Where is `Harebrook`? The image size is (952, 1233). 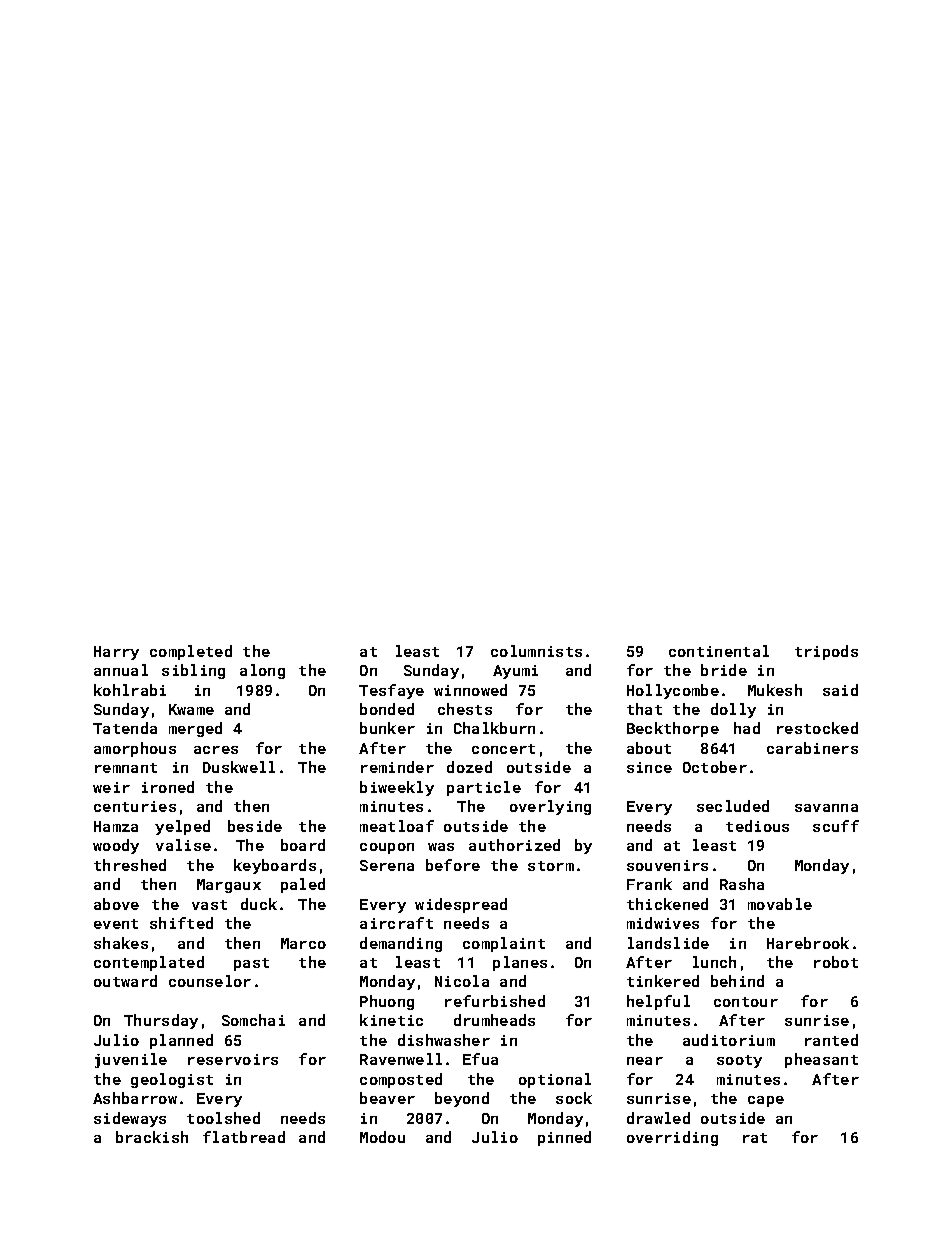 Harebrook is located at coordinates (808, 943).
